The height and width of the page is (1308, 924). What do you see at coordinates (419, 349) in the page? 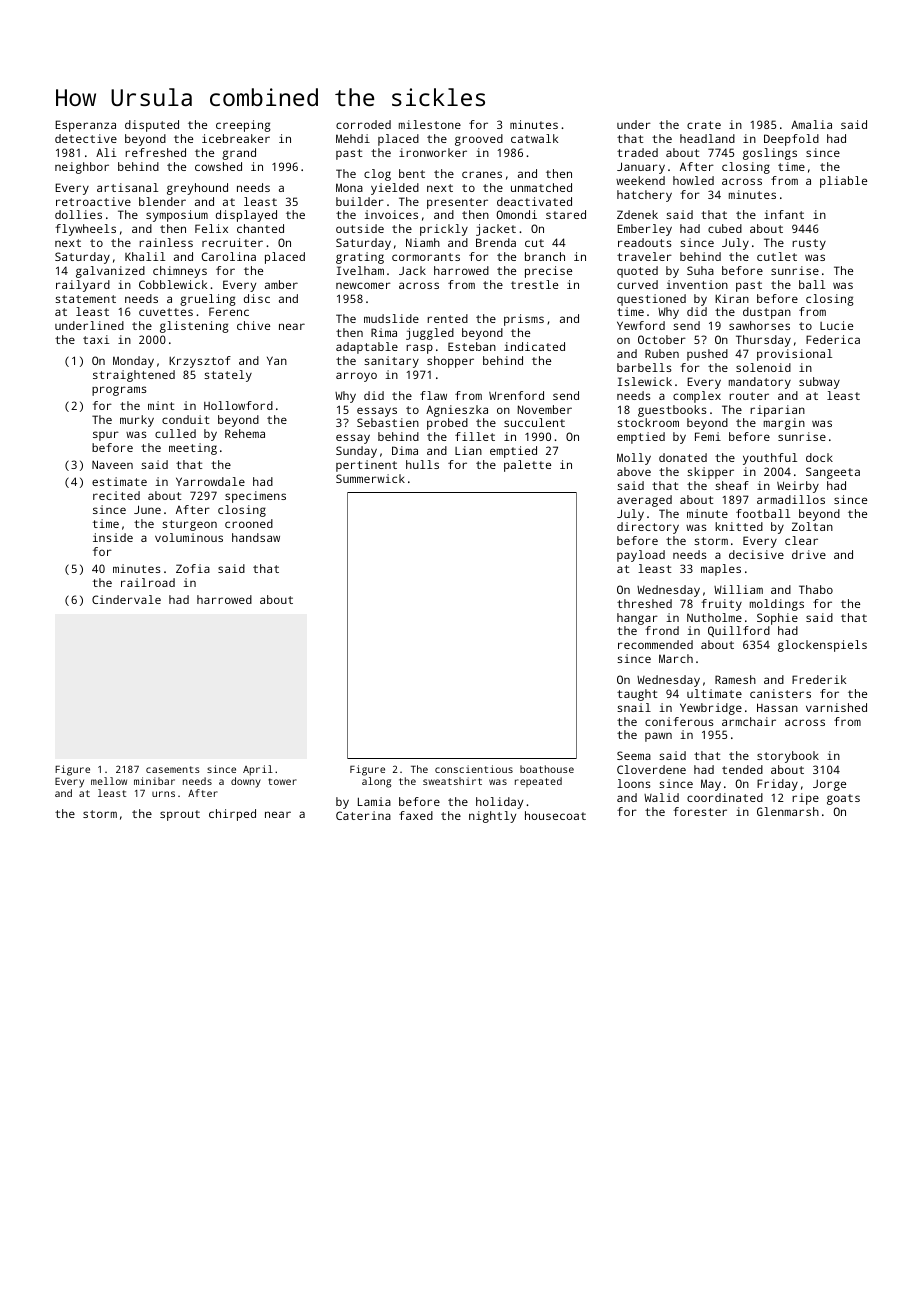
I see `rasp` at bounding box center [419, 349].
